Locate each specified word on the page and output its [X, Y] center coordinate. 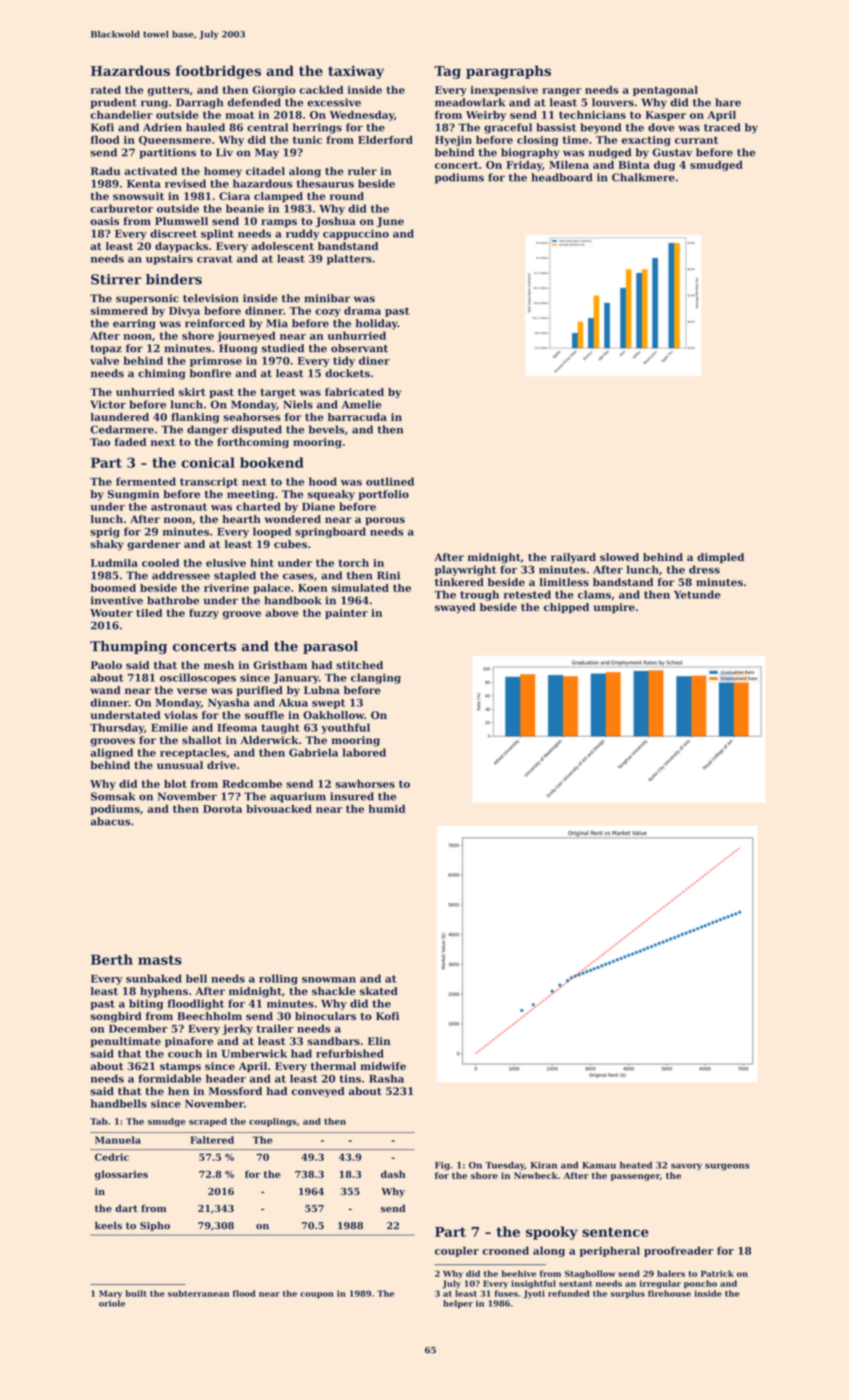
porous [385, 521]
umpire [614, 608]
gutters [168, 91]
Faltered [212, 1140]
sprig [105, 532]
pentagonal [665, 91]
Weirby [486, 116]
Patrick [717, 1273]
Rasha [386, 1078]
